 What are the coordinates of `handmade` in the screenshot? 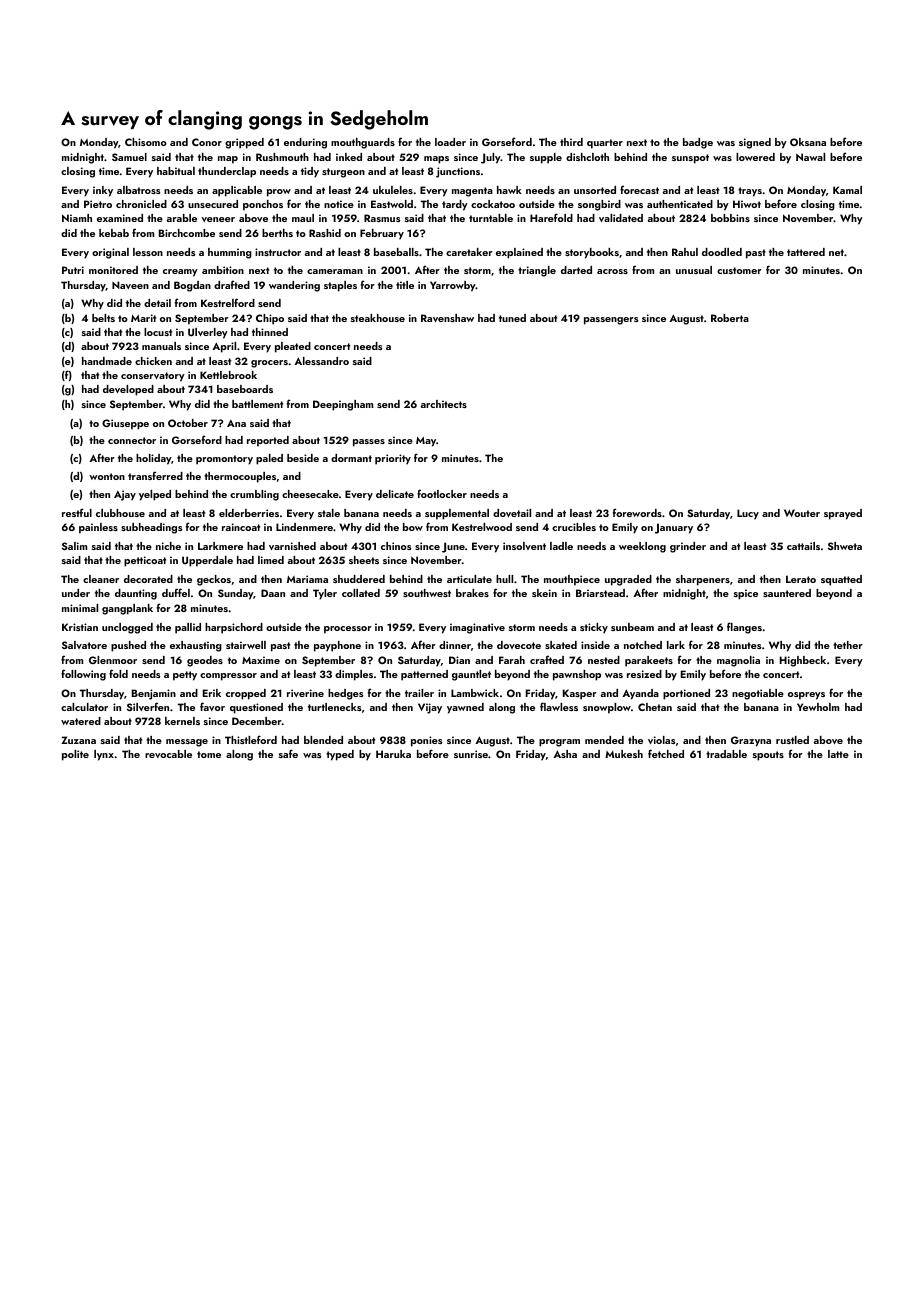 It's located at (107, 361).
